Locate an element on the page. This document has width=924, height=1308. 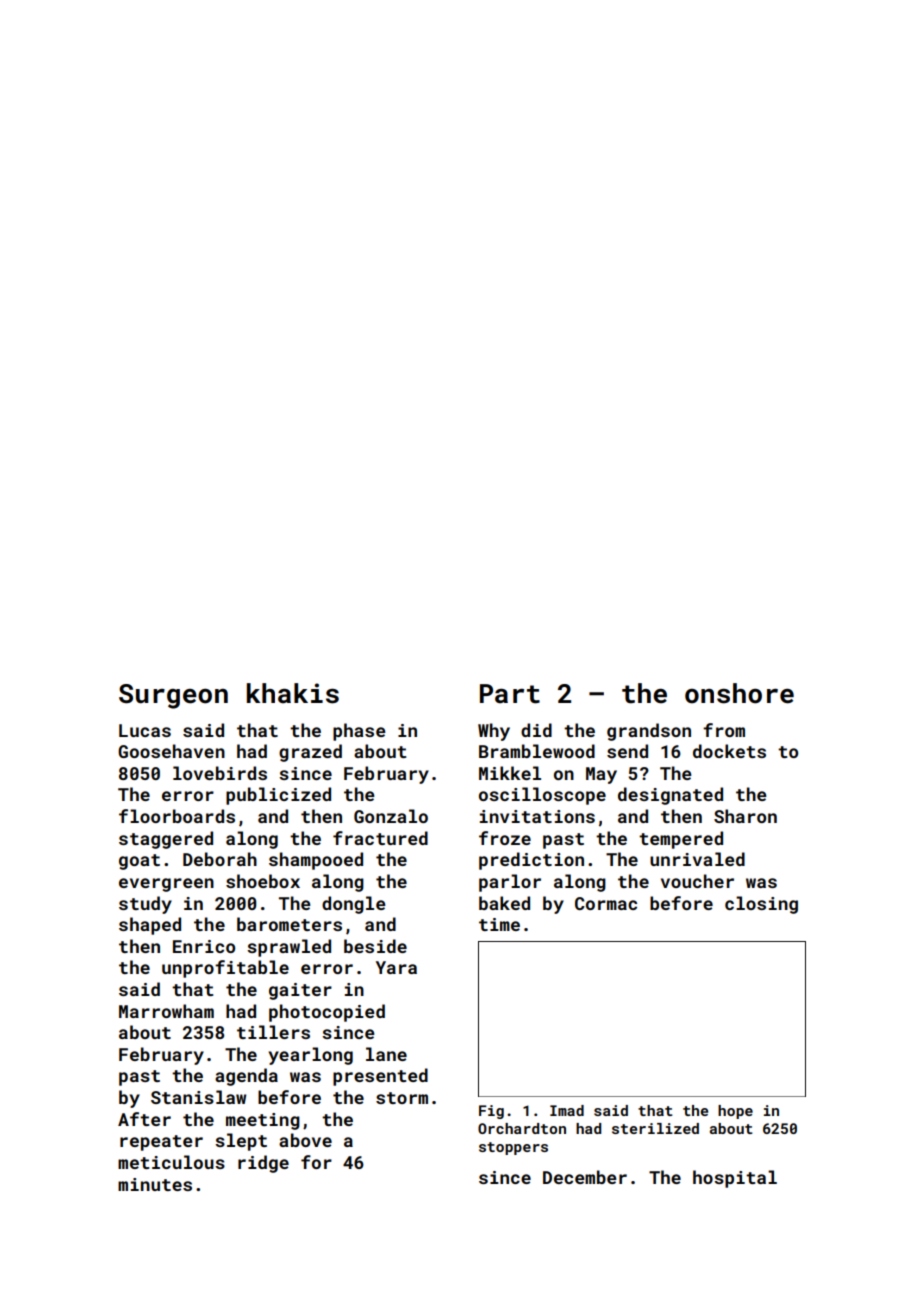
time is located at coordinates (499, 924).
